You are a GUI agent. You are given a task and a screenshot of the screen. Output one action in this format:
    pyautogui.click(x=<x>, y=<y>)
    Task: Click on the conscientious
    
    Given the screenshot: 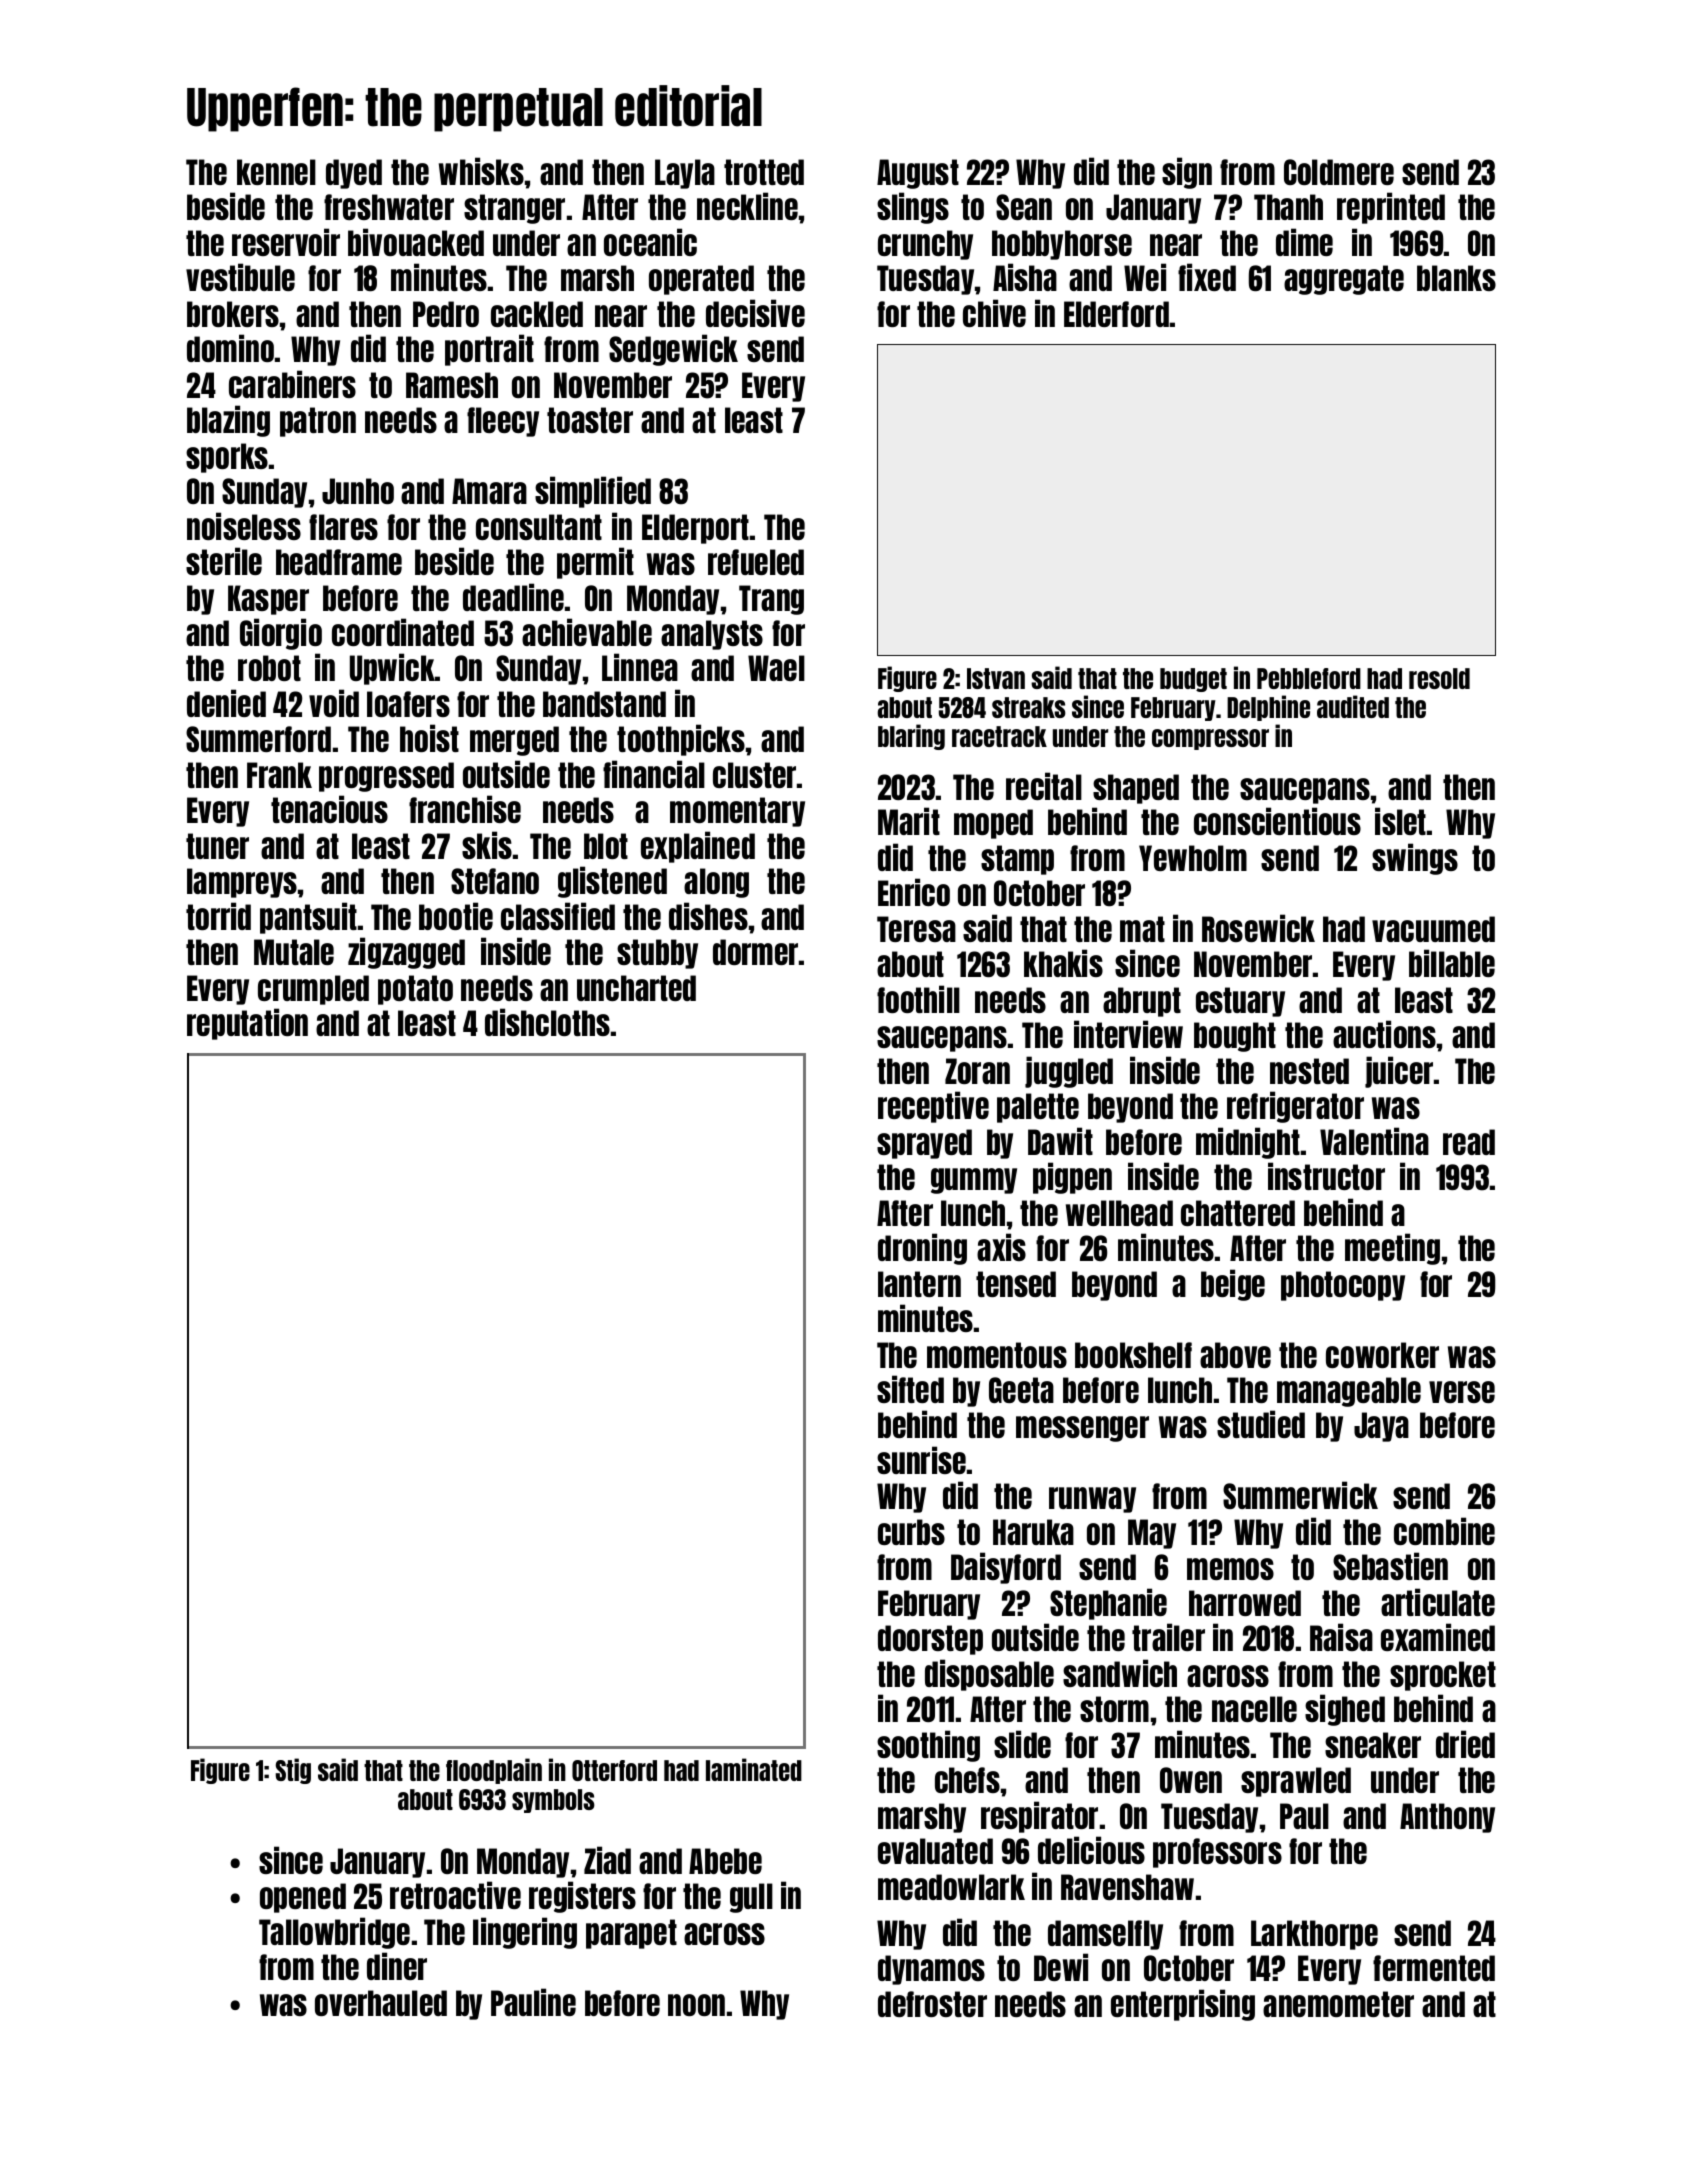 What is the action you would take?
    pyautogui.click(x=1277, y=821)
